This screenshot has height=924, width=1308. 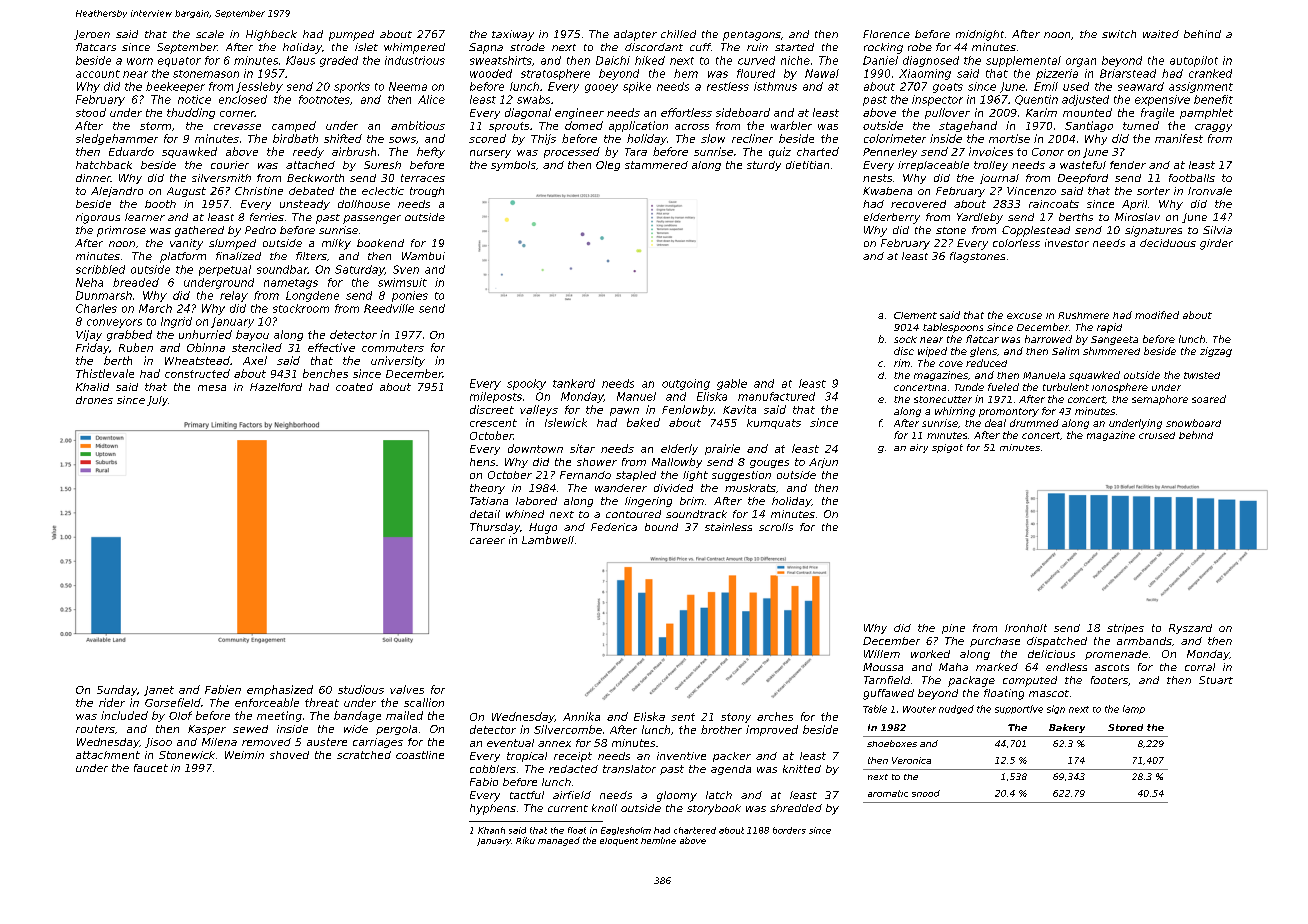 What do you see at coordinates (513, 35) in the screenshot?
I see `taxiway` at bounding box center [513, 35].
